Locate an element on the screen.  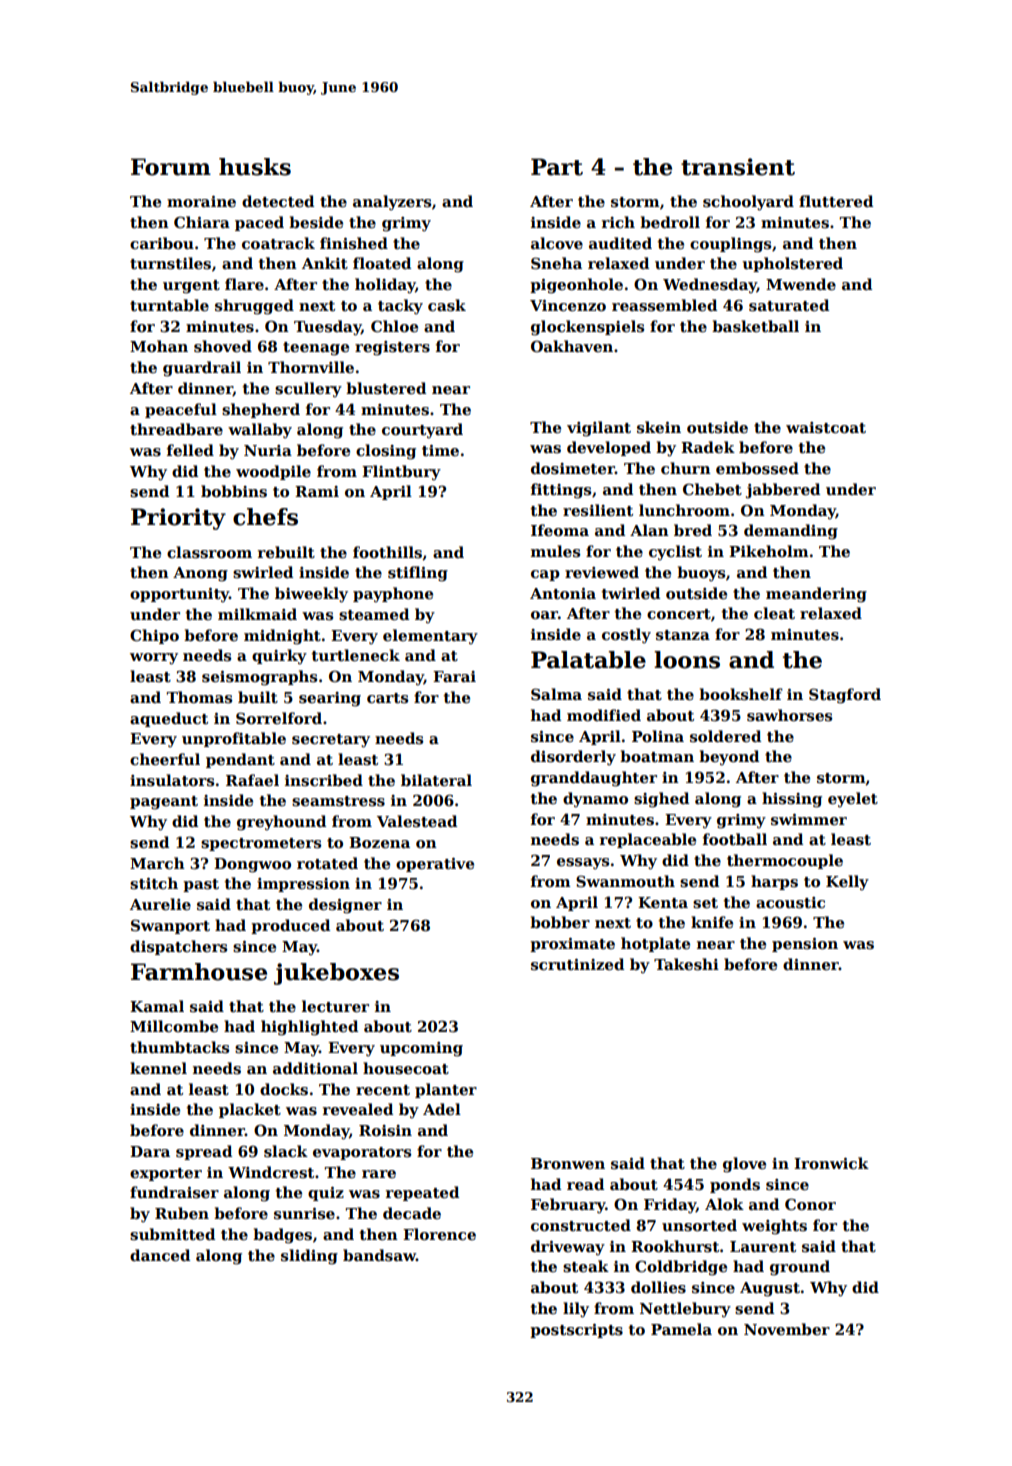
Florence is located at coordinates (439, 1234).
